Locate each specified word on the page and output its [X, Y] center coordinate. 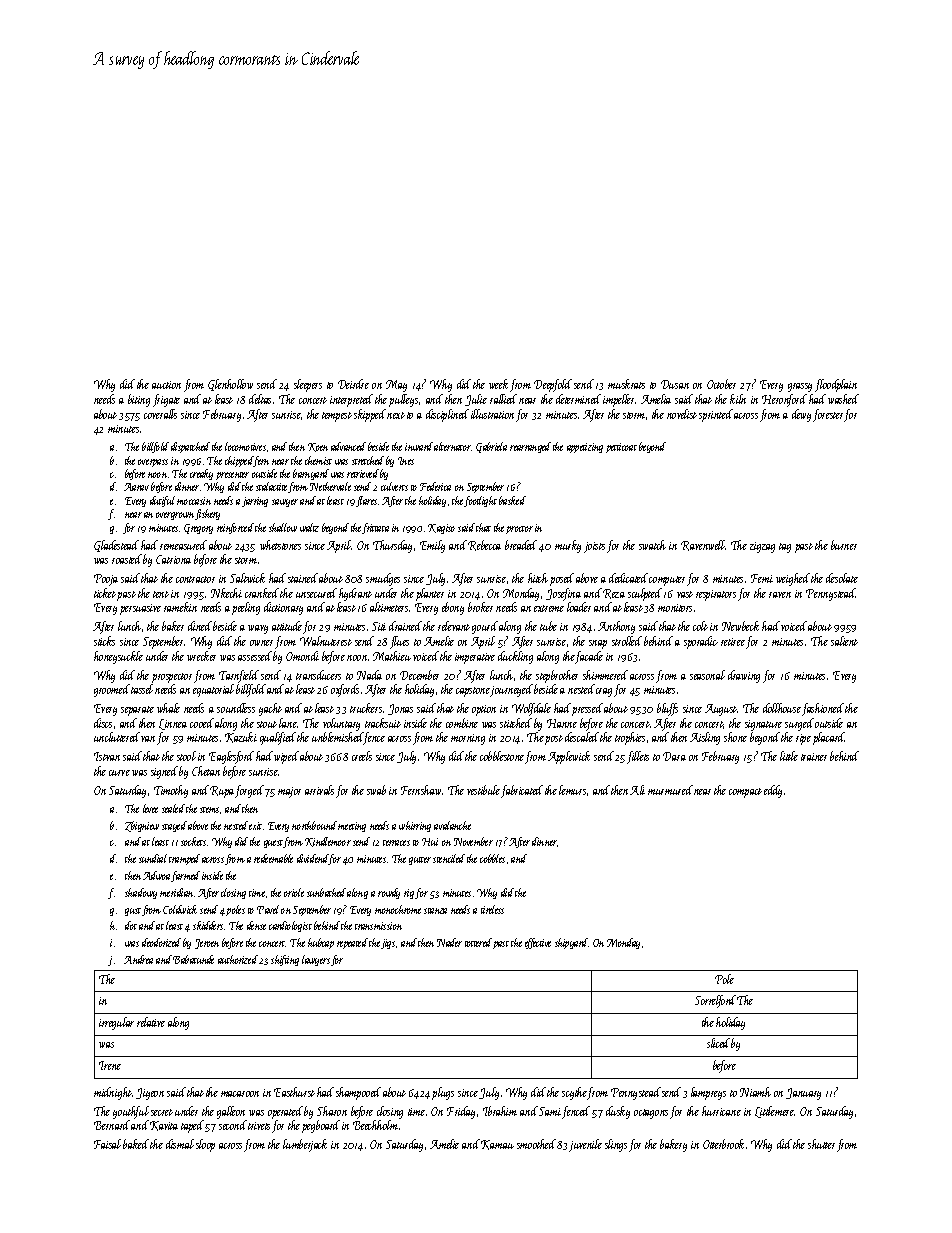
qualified [278, 738]
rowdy [389, 893]
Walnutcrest [326, 641]
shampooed [358, 1093]
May [396, 386]
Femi [762, 578]
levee [150, 808]
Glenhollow [230, 385]
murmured [670, 790]
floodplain [836, 385]
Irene [110, 1065]
